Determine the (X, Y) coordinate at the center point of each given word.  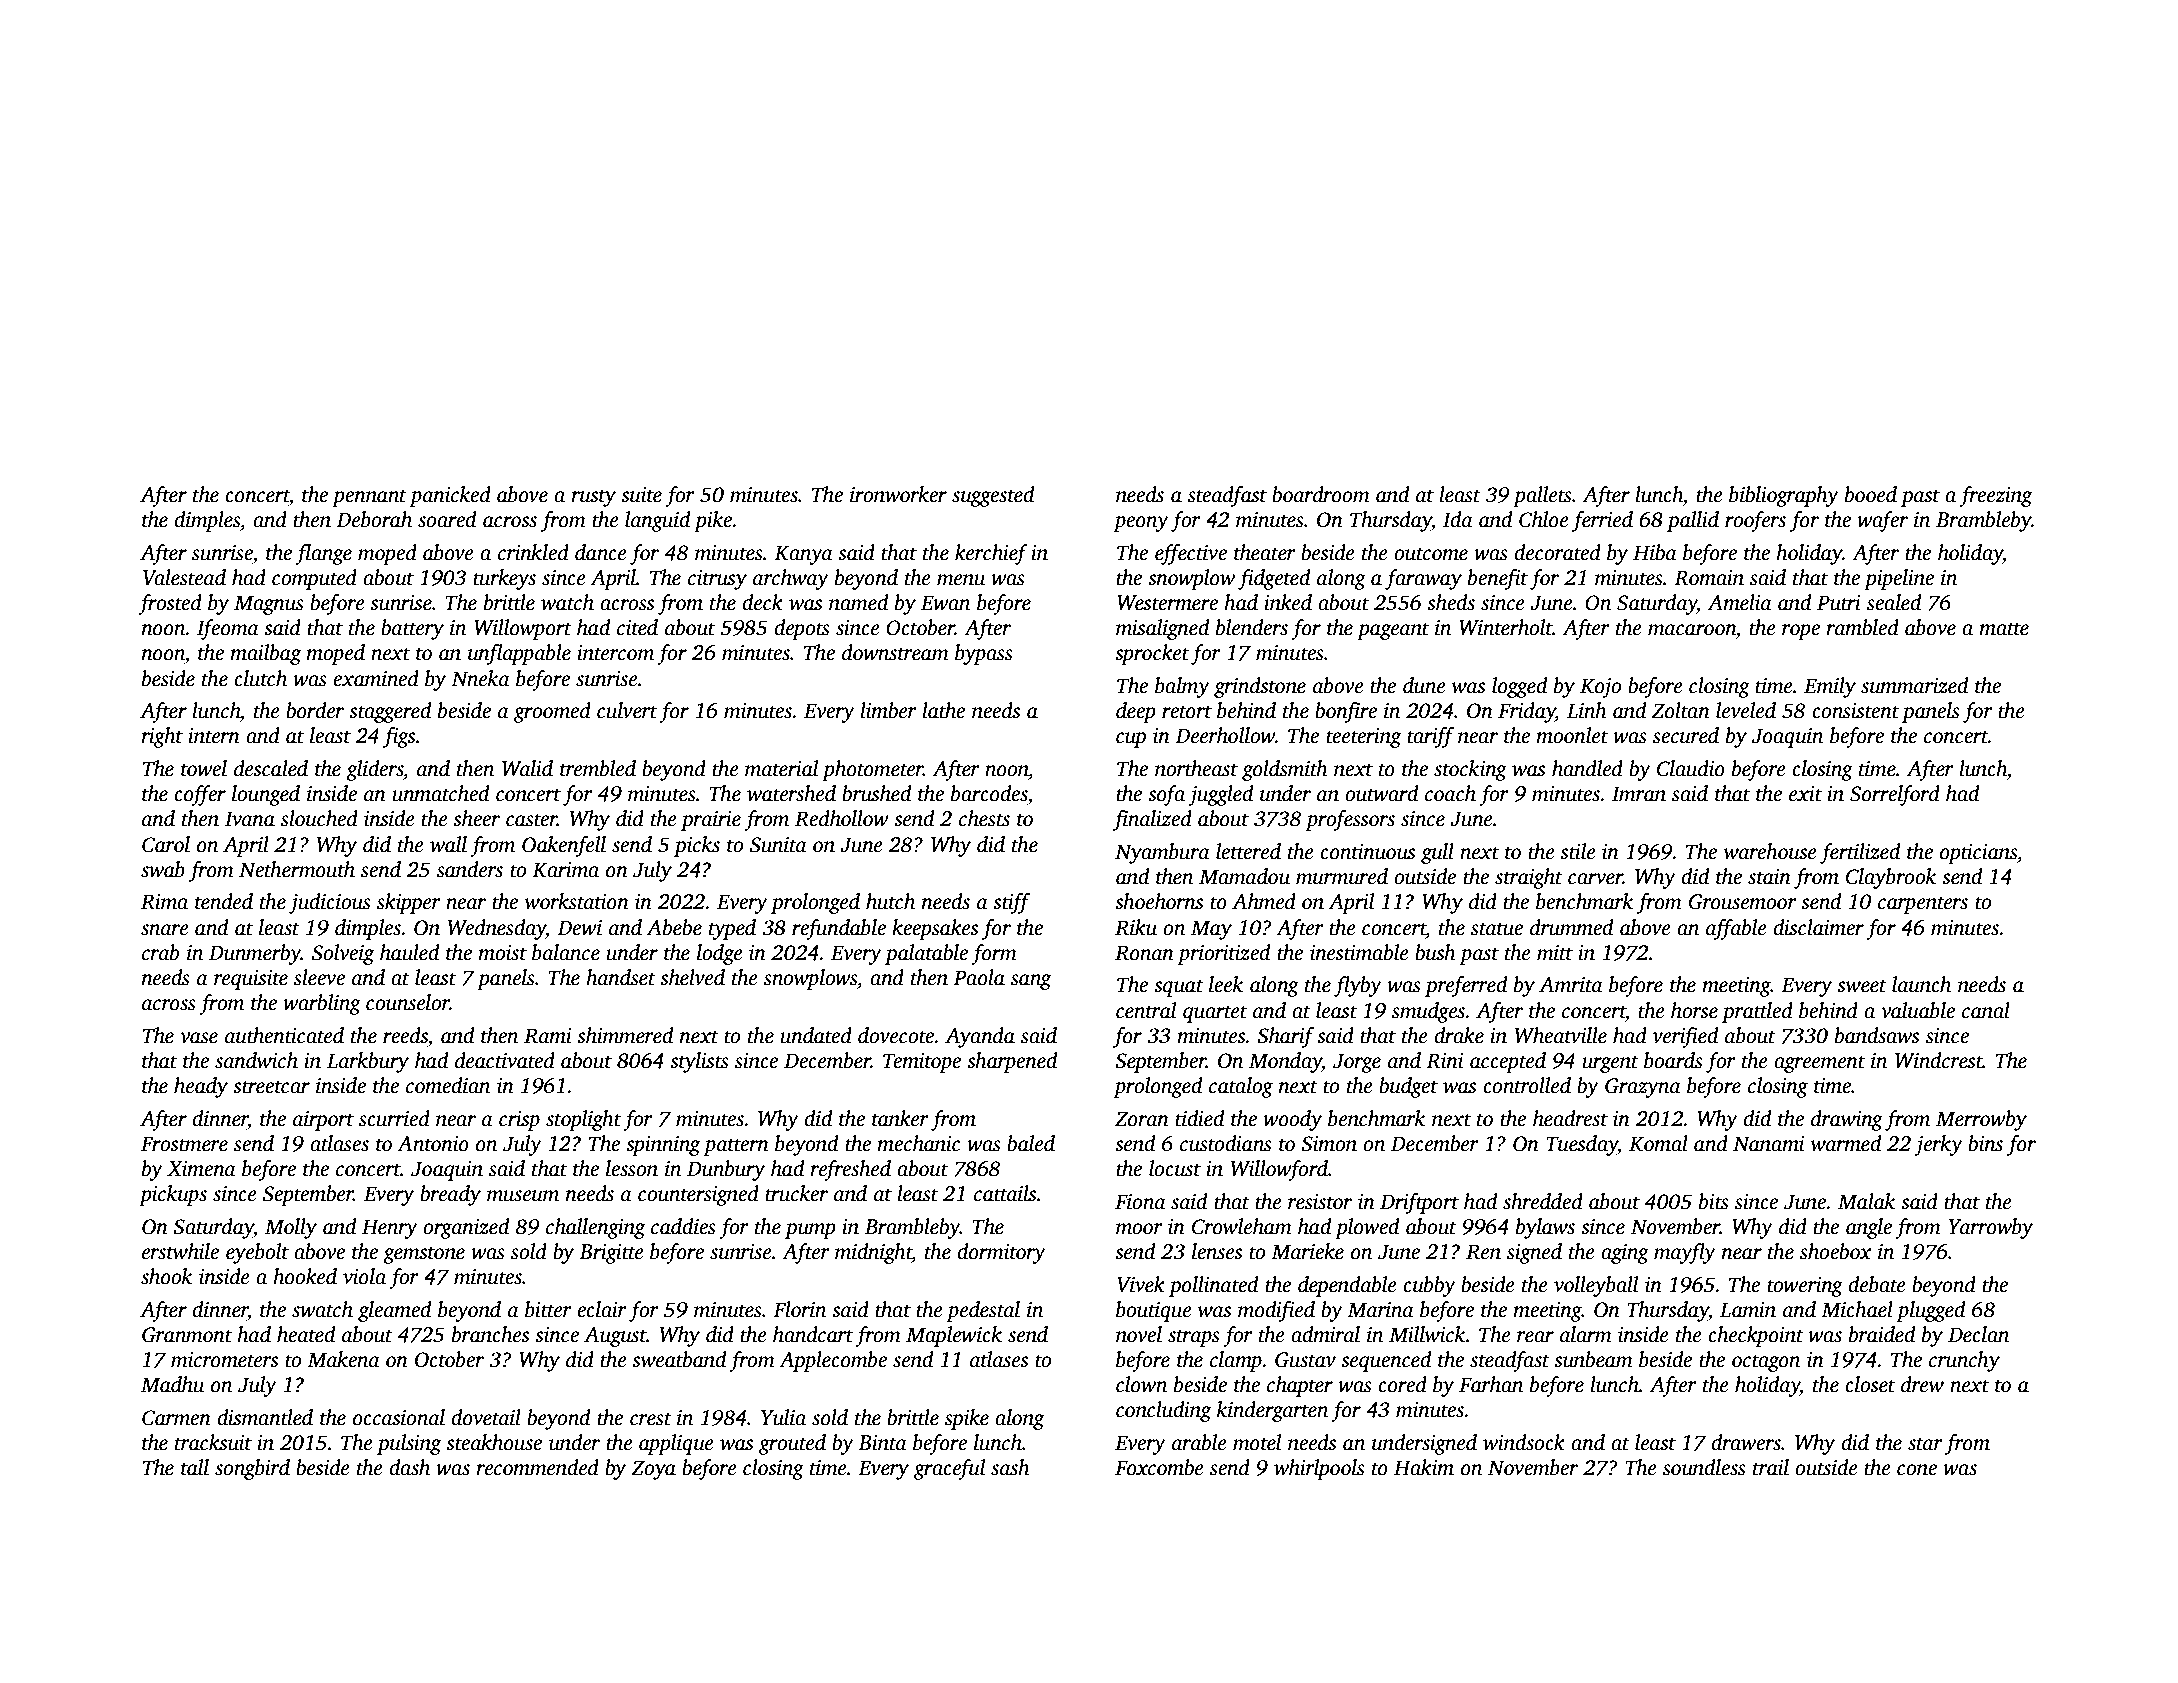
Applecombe (833, 1361)
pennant (369, 498)
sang (1031, 982)
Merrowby (1981, 1120)
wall (448, 844)
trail (1771, 1467)
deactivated (505, 1060)
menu (961, 580)
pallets (1542, 496)
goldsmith (1285, 770)
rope (1801, 632)
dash (409, 1467)
